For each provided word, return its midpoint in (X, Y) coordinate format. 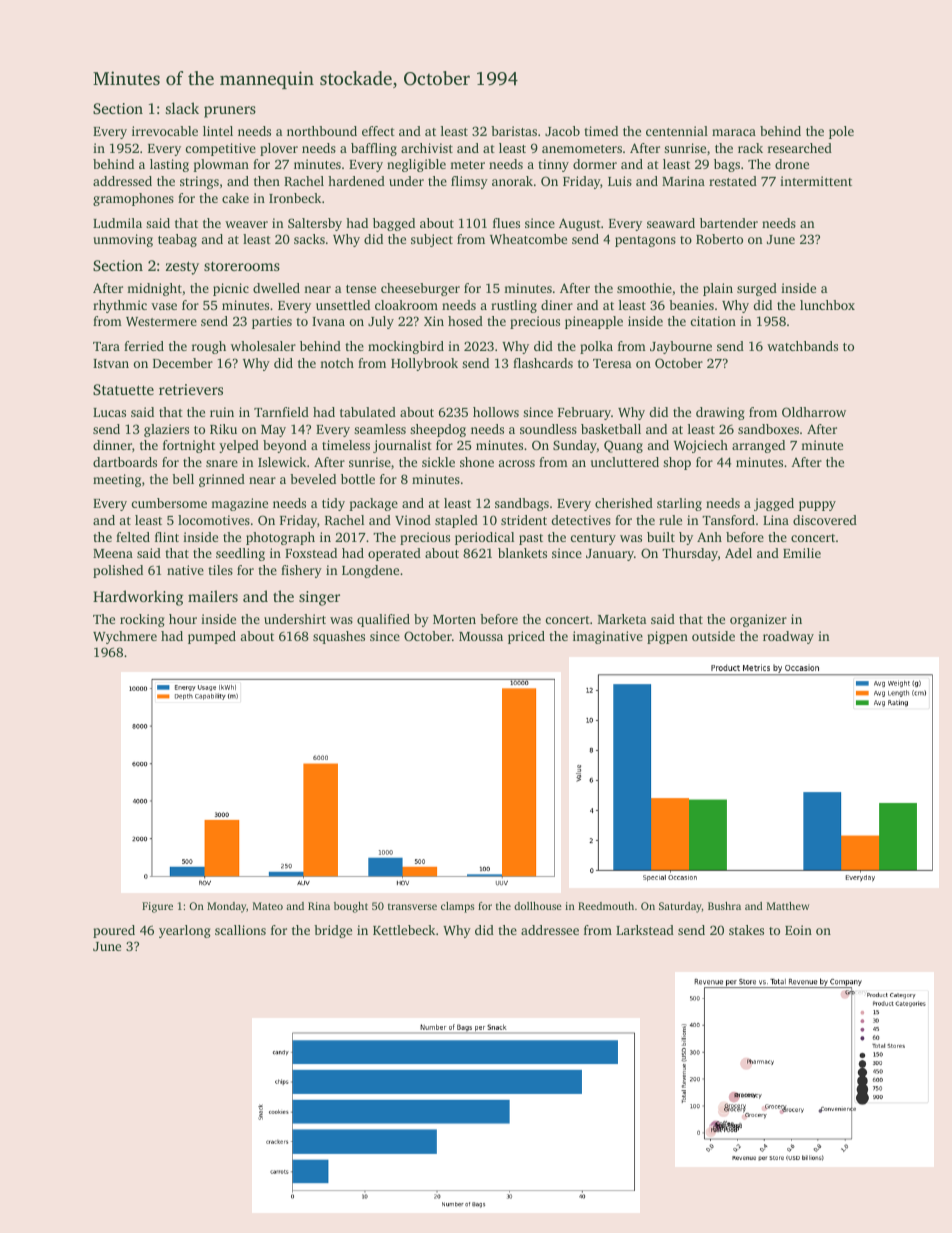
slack (182, 108)
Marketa (622, 619)
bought (351, 907)
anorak (512, 181)
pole (841, 132)
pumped (212, 637)
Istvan (111, 363)
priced (526, 637)
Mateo (268, 906)
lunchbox (827, 305)
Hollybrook (424, 364)
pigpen (667, 637)
